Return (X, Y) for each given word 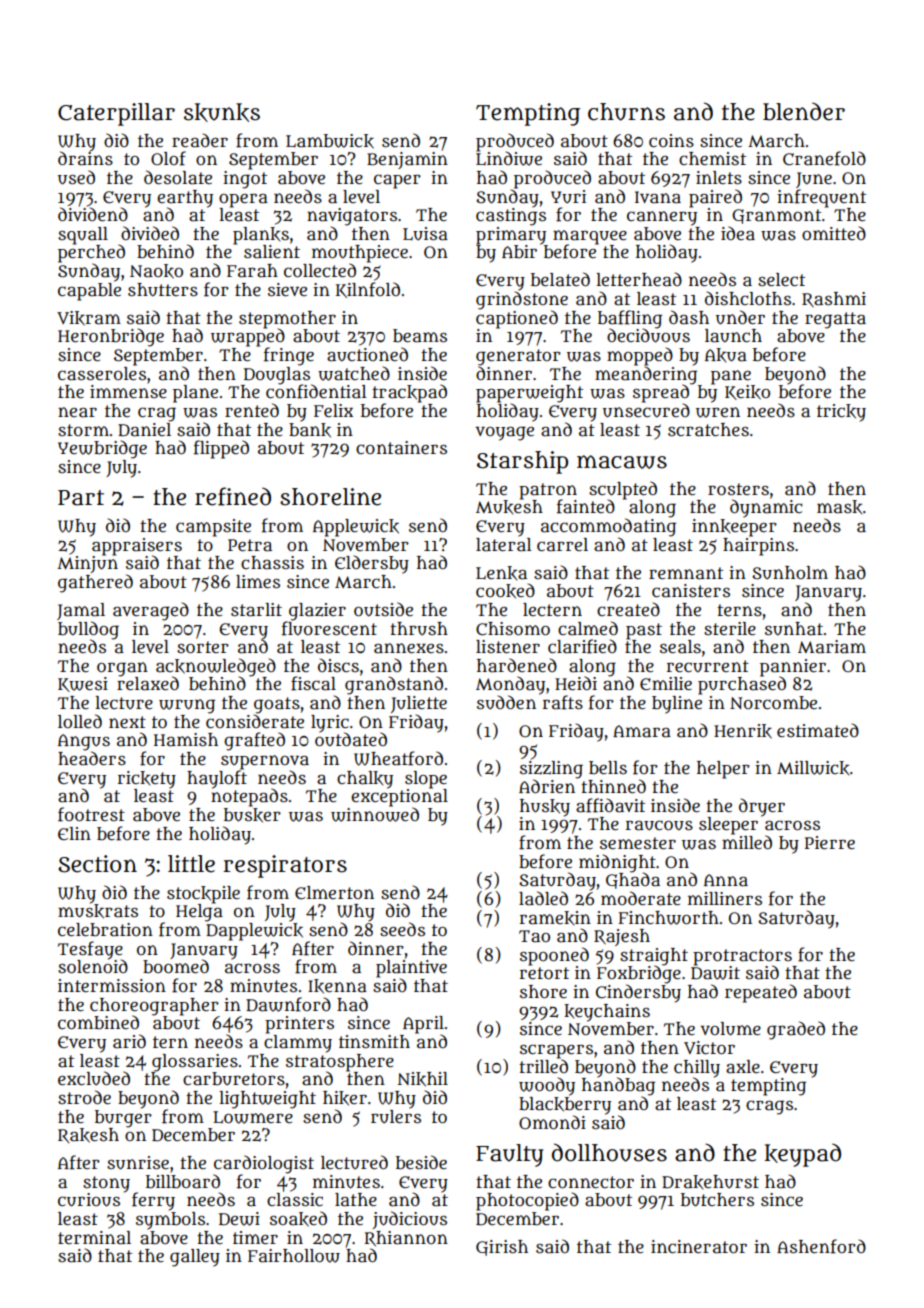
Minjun (87, 564)
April (423, 1025)
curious (89, 1200)
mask (839, 507)
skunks (222, 112)
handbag (618, 1086)
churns (626, 112)
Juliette (419, 704)
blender (804, 111)
